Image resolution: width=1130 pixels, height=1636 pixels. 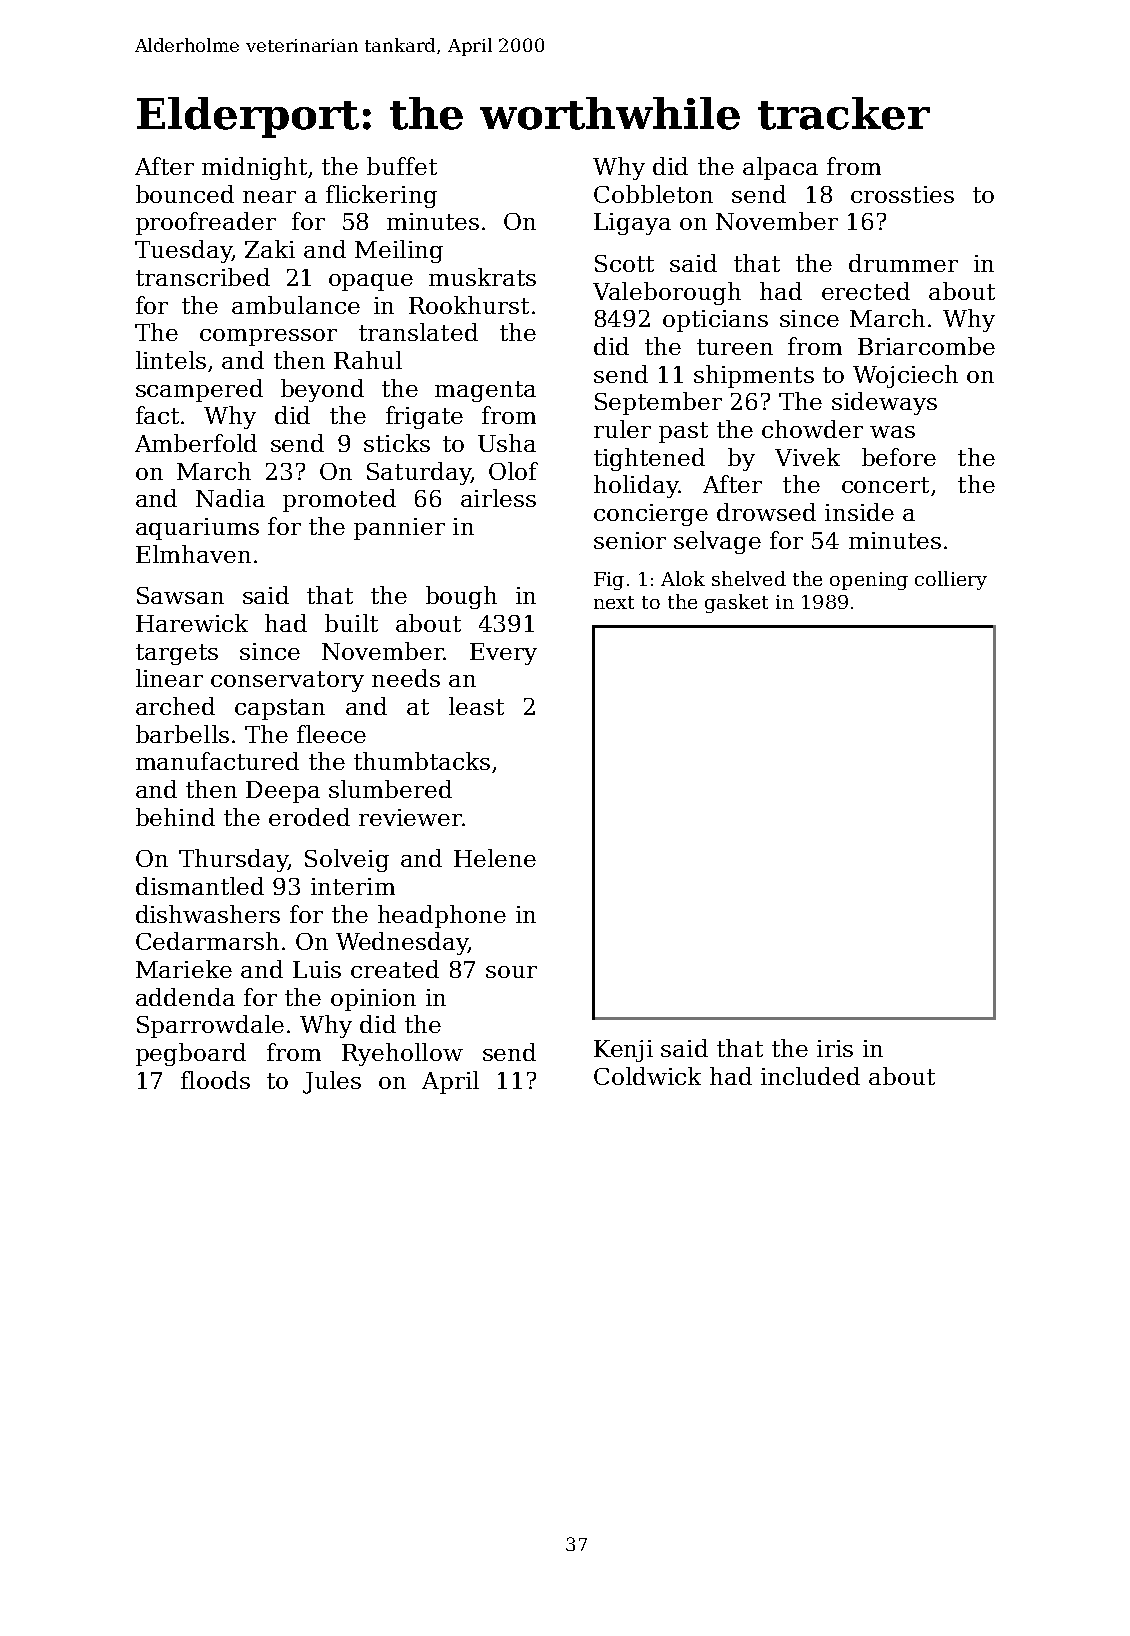 I want to click on Helene, so click(x=495, y=858).
